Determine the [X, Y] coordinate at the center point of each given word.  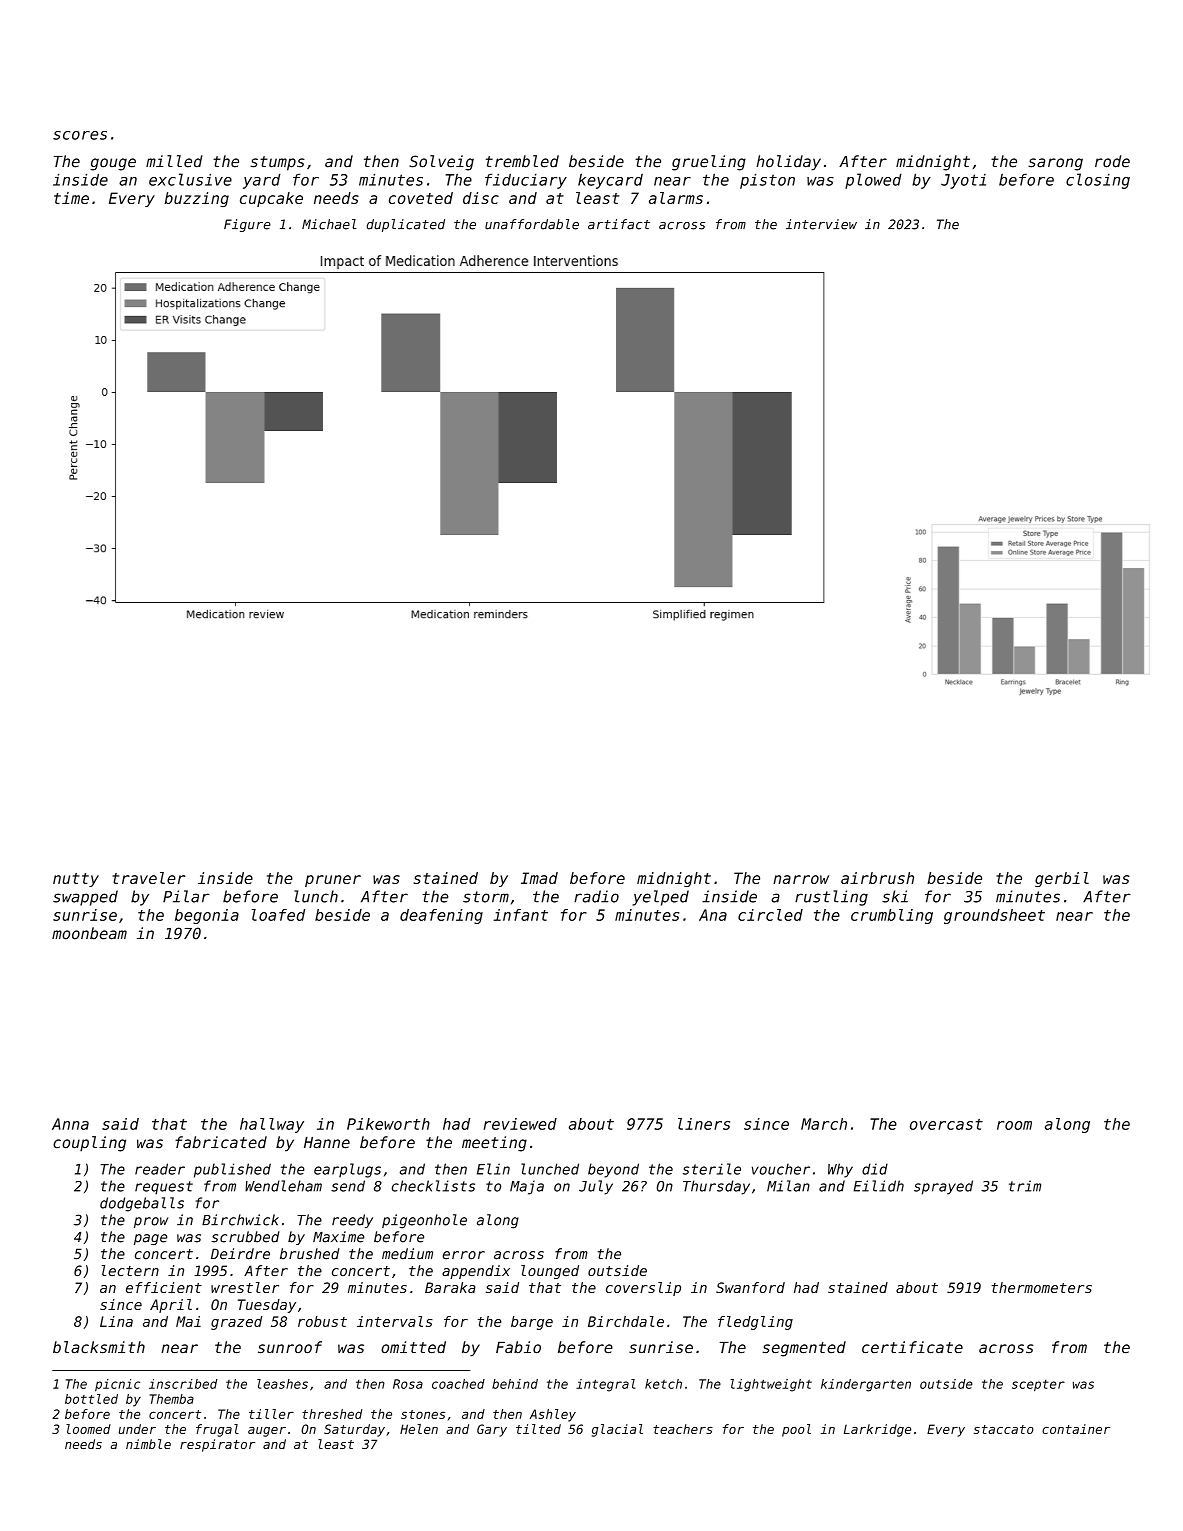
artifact [619, 224]
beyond [613, 1170]
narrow [801, 879]
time [71, 198]
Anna [70, 1124]
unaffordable [532, 224]
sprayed [943, 1187]
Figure [247, 225]
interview [821, 224]
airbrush [877, 878]
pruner [333, 881]
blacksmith [99, 1347]
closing [1098, 181]
